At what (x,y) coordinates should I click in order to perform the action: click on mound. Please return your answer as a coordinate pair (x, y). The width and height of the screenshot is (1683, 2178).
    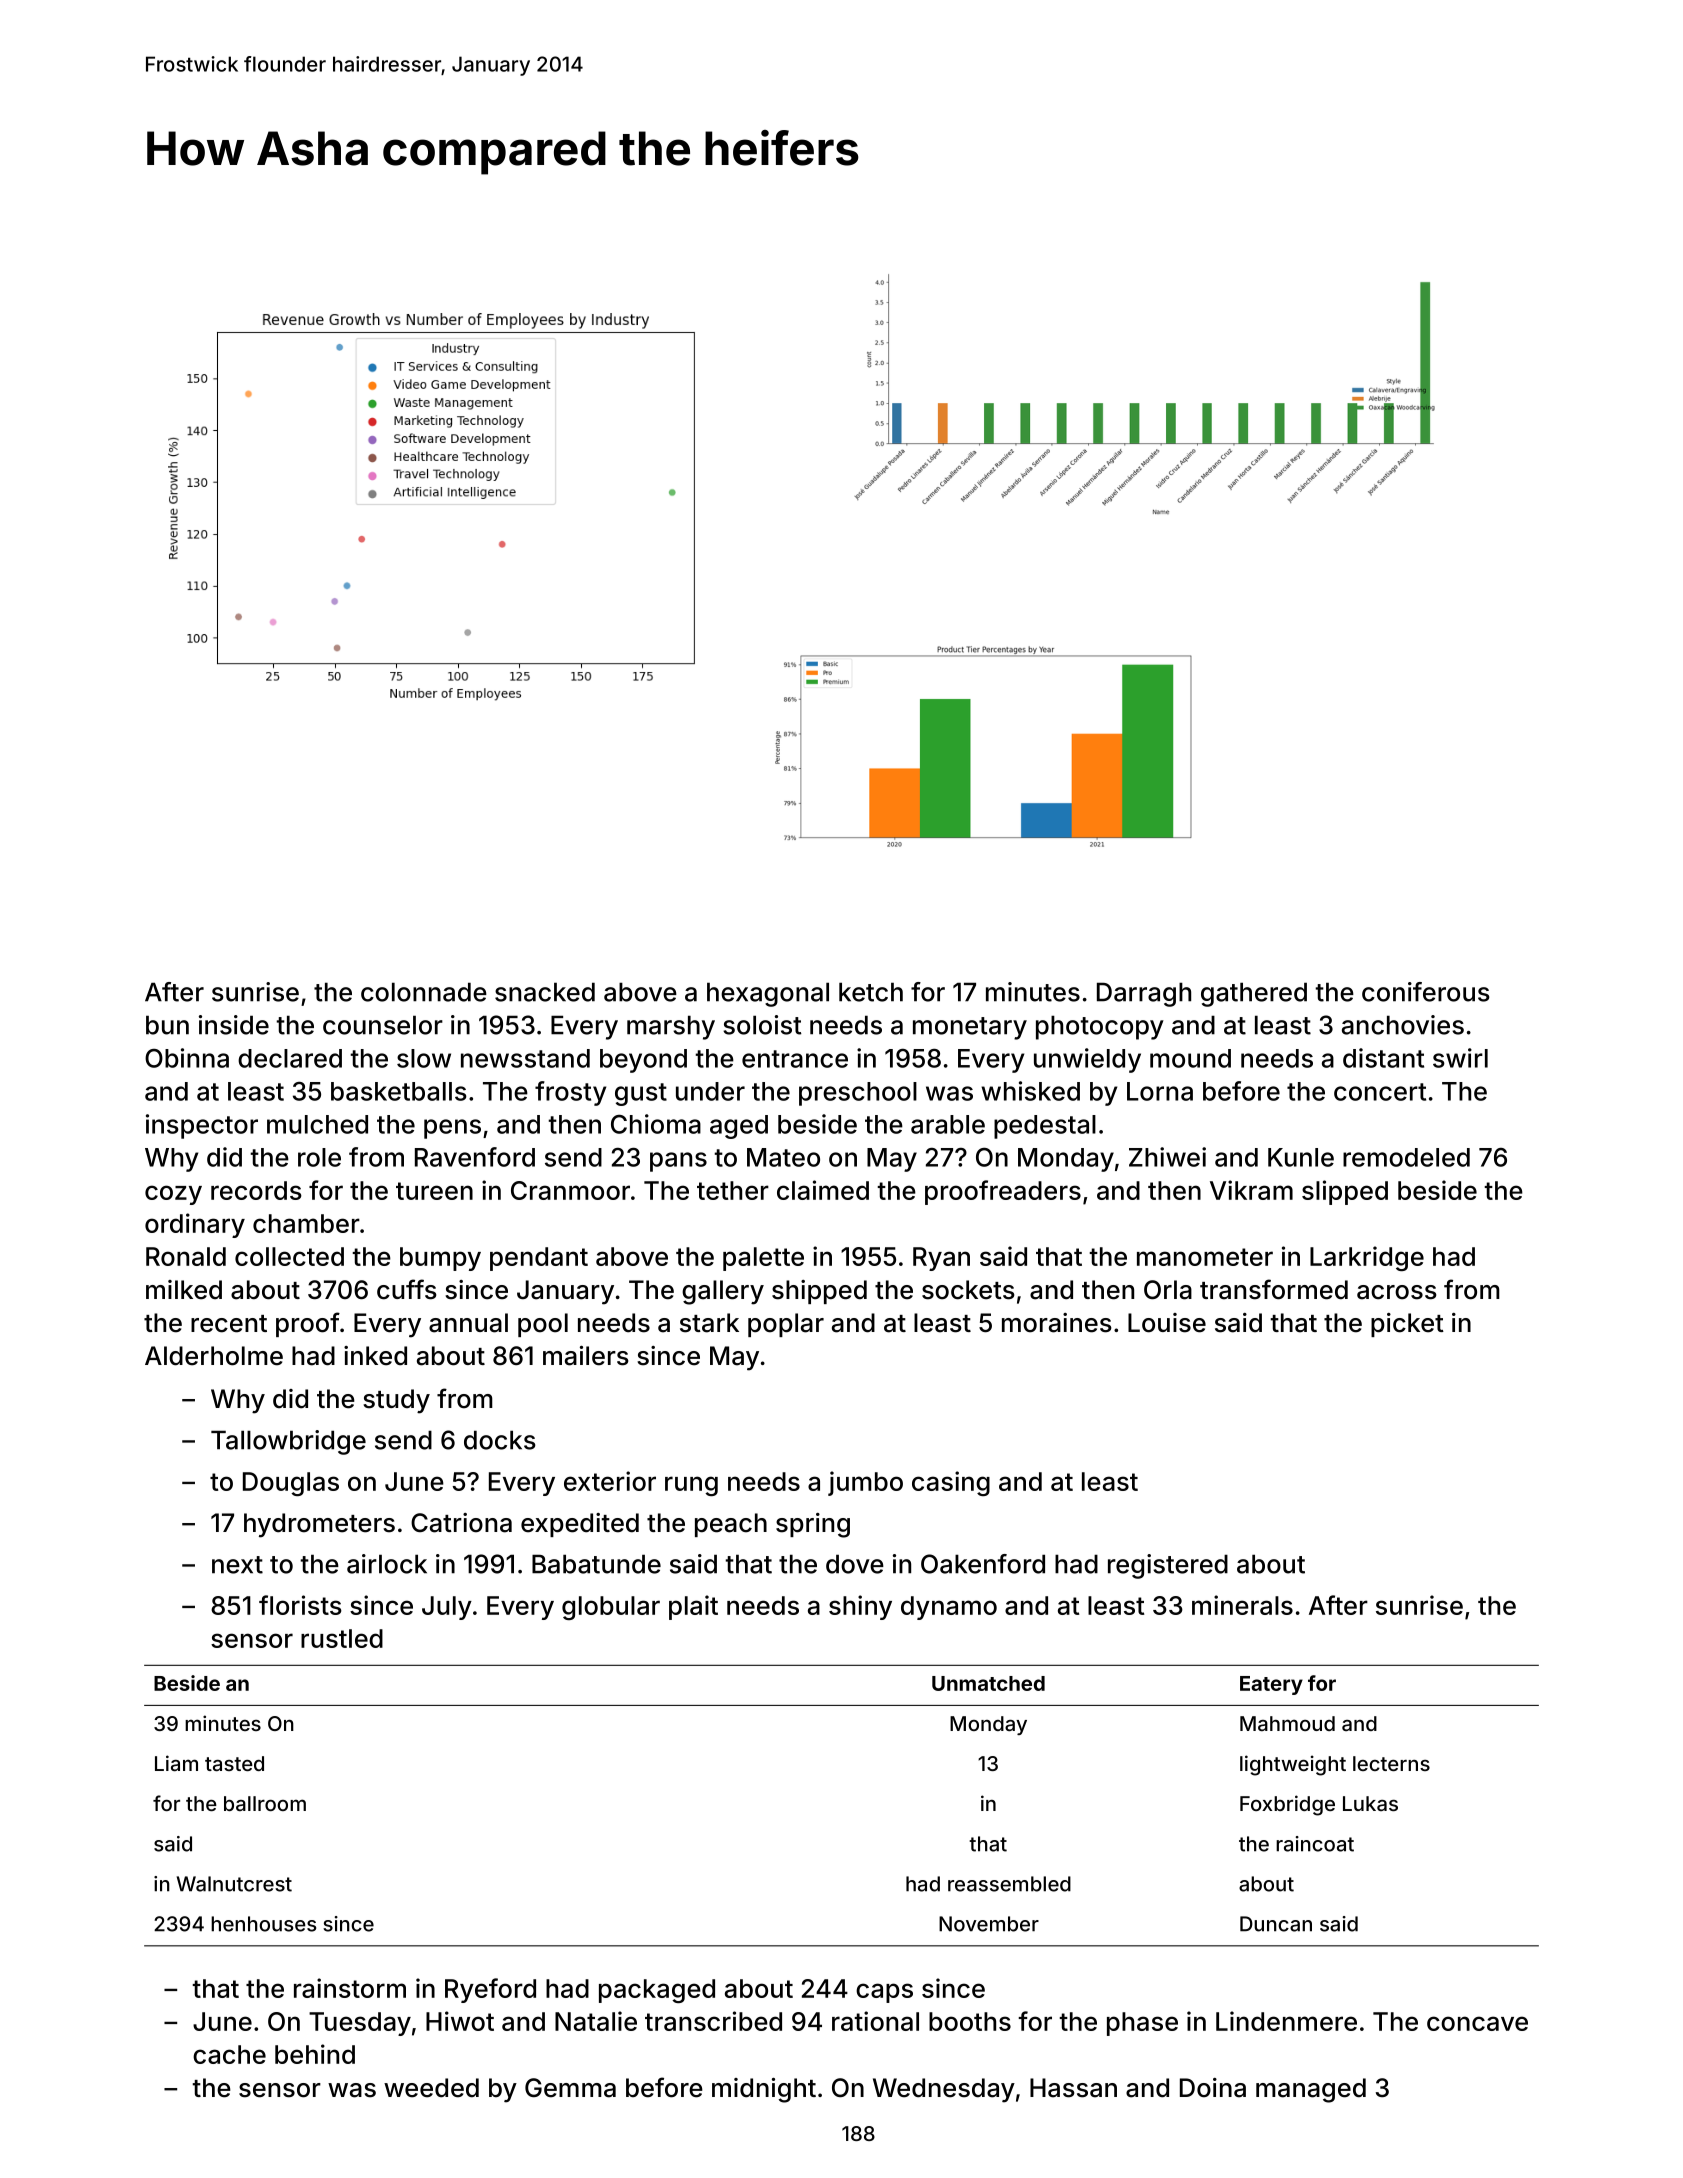
    Looking at the image, I should click on (1190, 1058).
